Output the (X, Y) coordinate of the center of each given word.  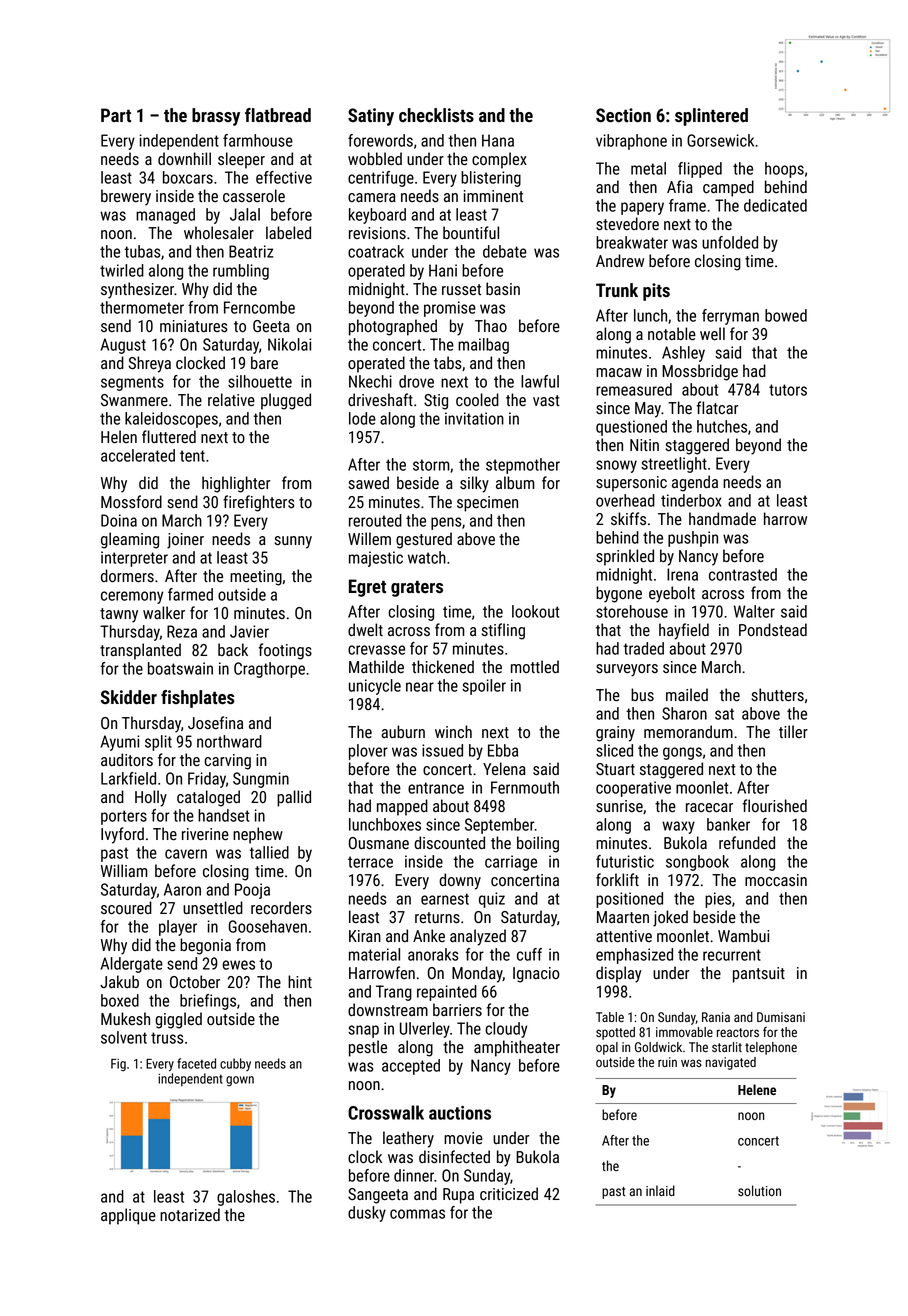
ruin (667, 1062)
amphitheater (517, 1048)
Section (623, 115)
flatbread (278, 115)
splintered (711, 117)
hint (300, 981)
